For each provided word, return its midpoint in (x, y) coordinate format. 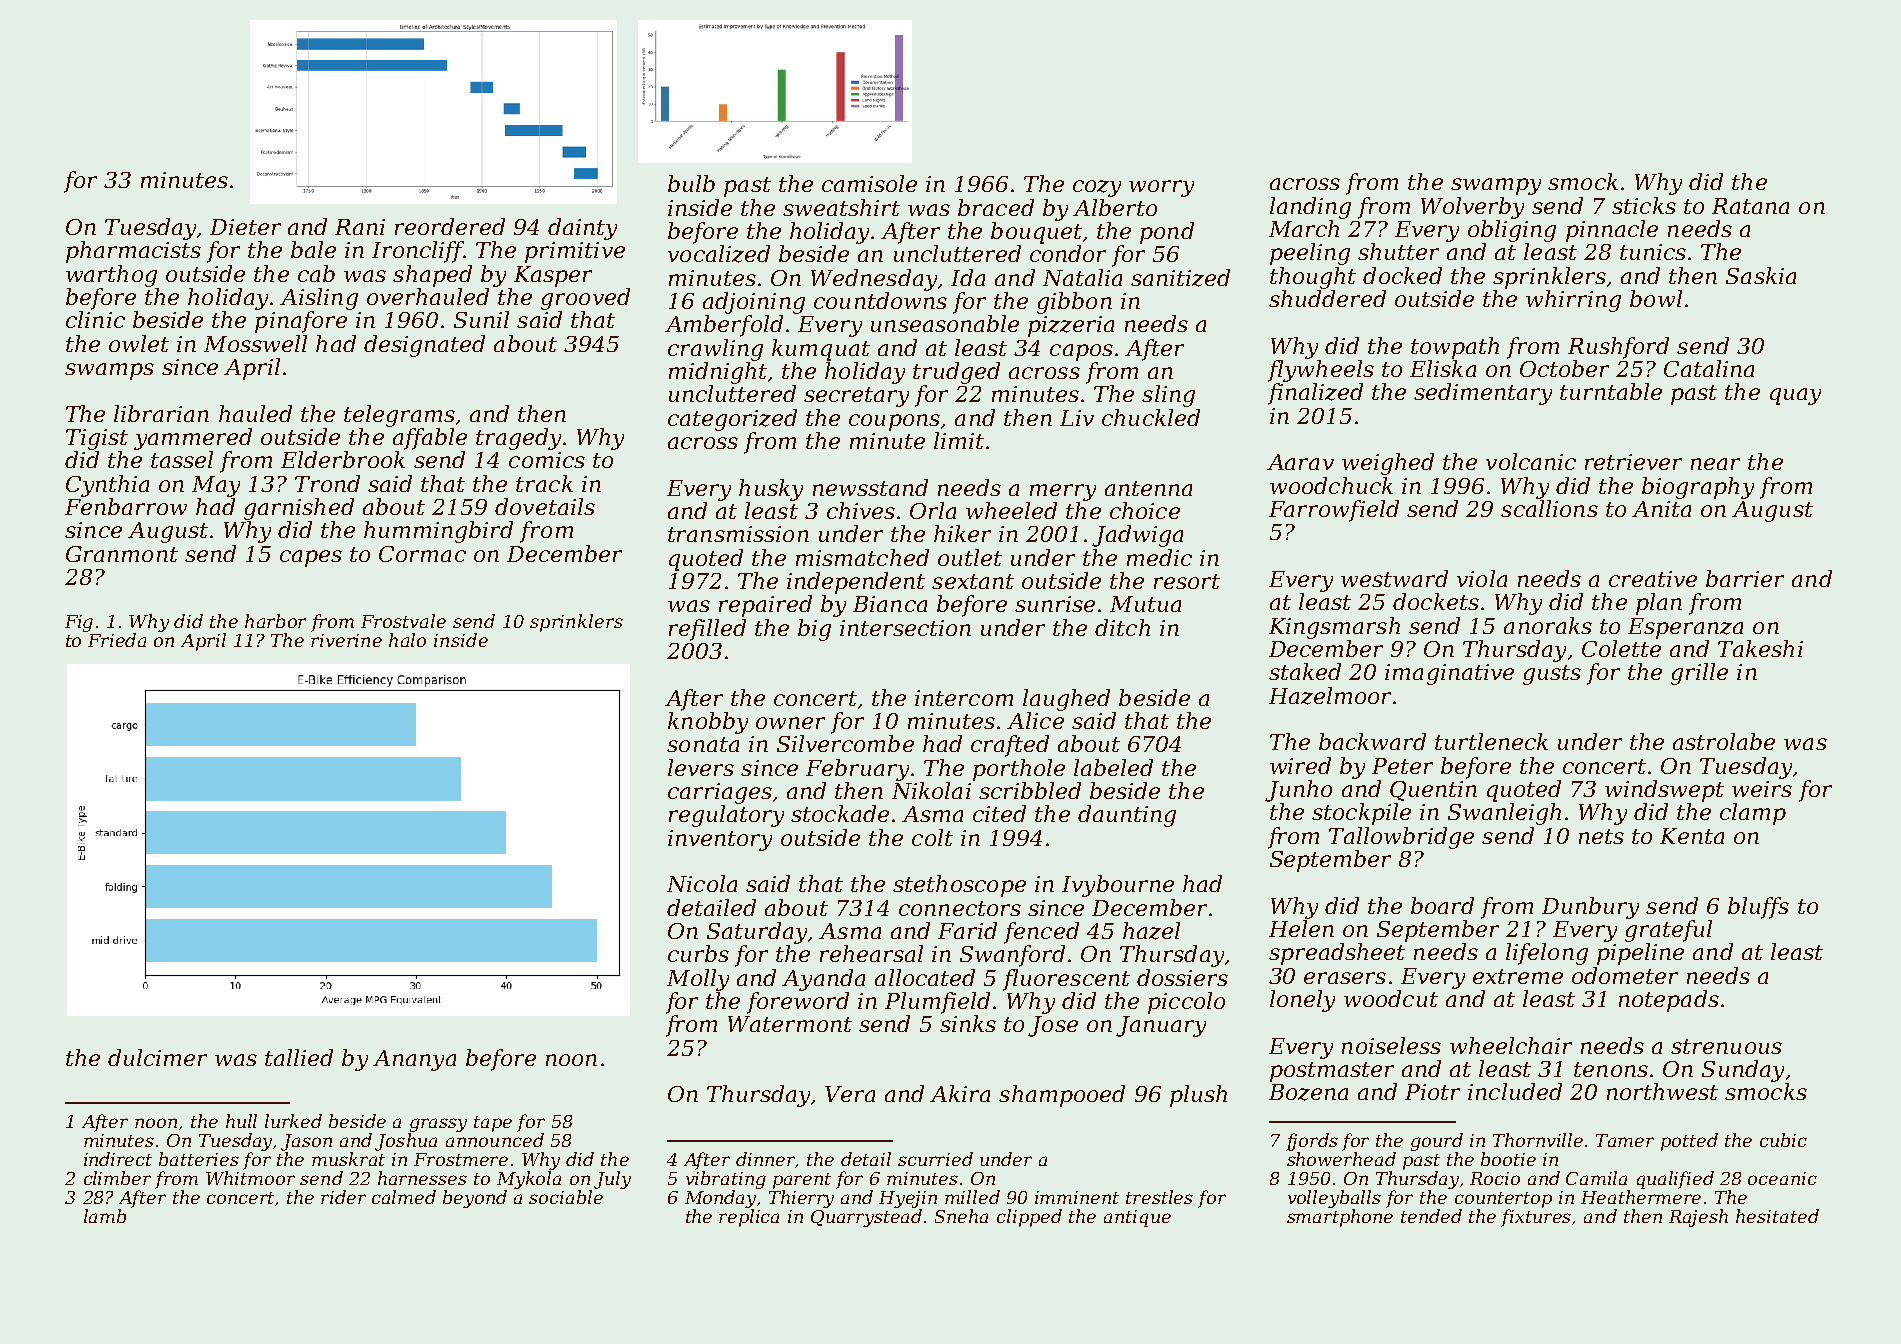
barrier (1745, 578)
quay (1795, 396)
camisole (869, 183)
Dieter (245, 227)
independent (856, 583)
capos (1081, 352)
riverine (346, 640)
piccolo (1186, 1003)
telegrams (399, 416)
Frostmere (461, 1159)
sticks (1644, 205)
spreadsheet (1337, 954)
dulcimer (157, 1057)
